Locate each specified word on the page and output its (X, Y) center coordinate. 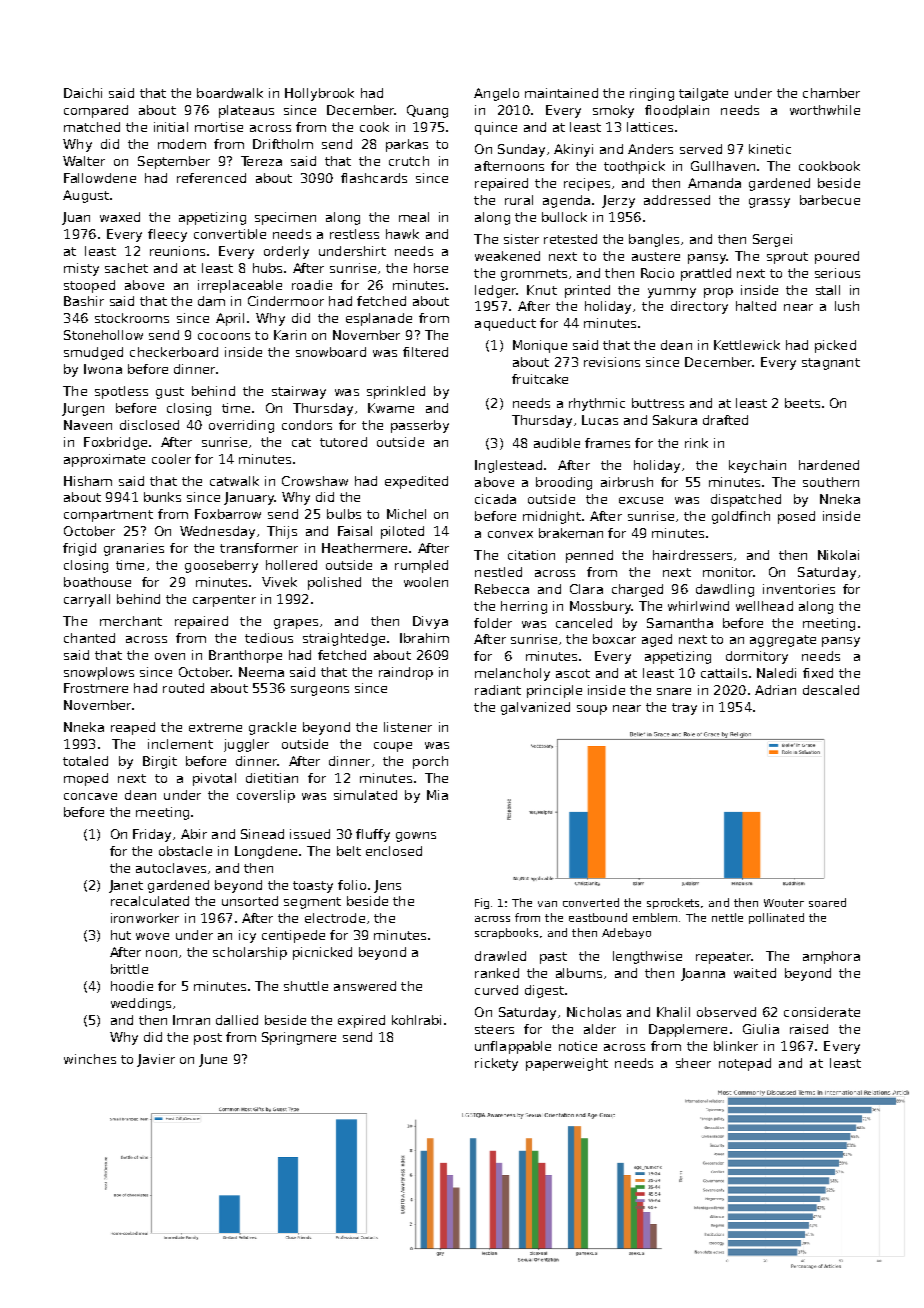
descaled (831, 690)
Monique (540, 346)
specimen (285, 218)
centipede (293, 936)
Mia (437, 795)
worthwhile (825, 110)
